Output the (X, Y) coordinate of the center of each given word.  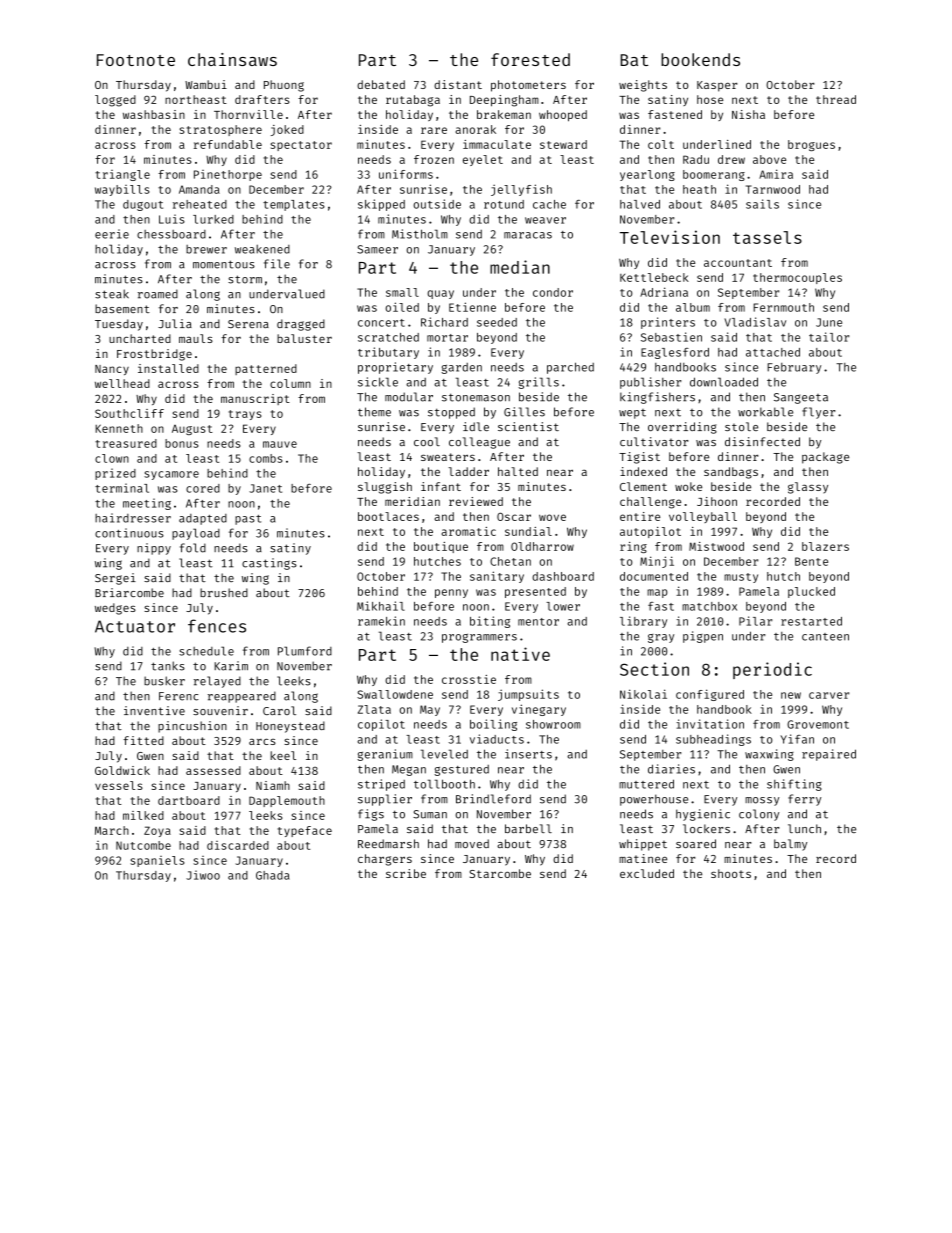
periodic (772, 670)
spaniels (157, 861)
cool (427, 441)
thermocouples (797, 278)
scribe (406, 873)
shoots (731, 873)
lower (563, 606)
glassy (808, 488)
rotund (504, 204)
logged (115, 101)
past (248, 520)
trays (245, 415)
